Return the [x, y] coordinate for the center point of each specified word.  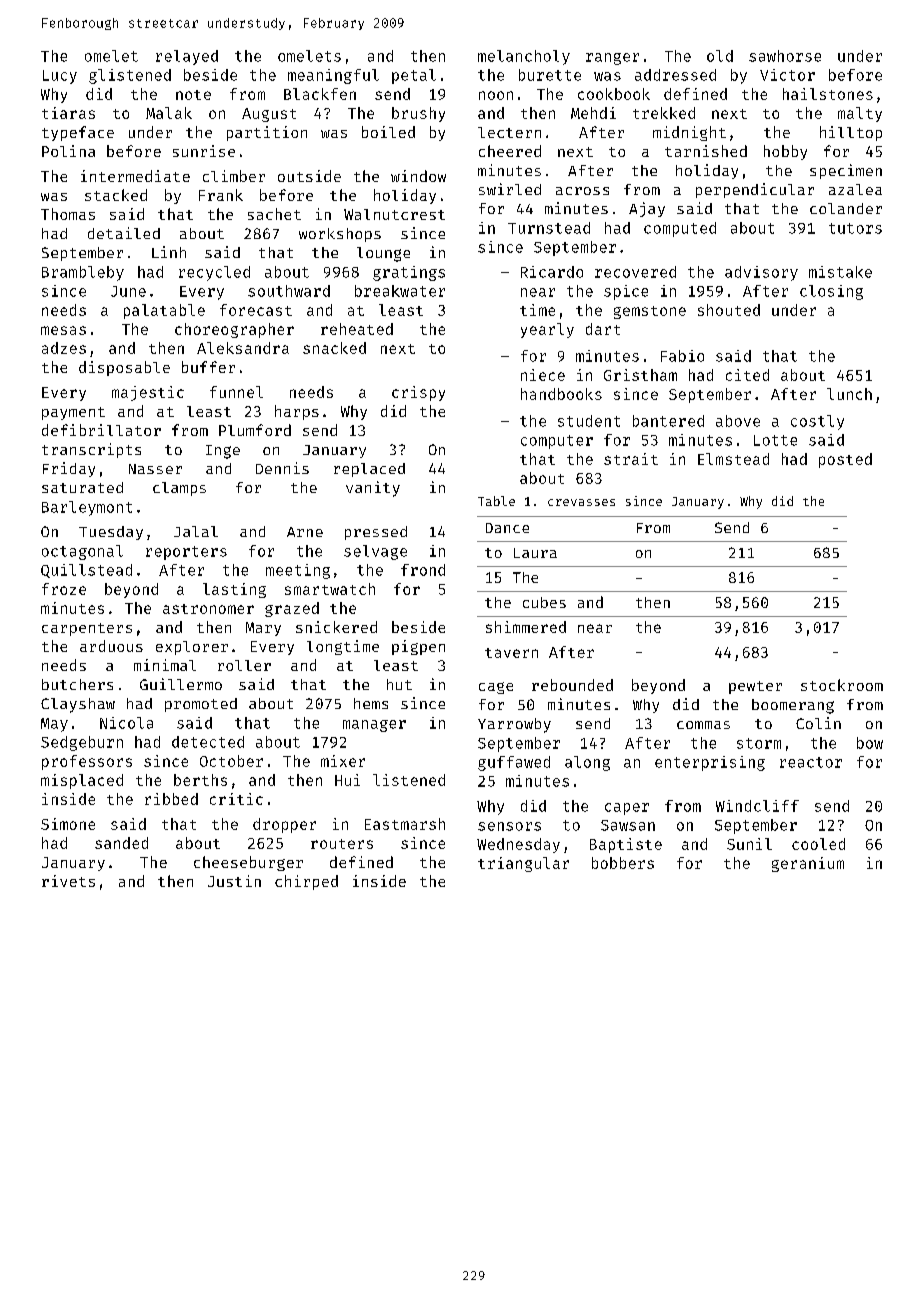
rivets [68, 881]
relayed [187, 57]
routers [342, 844]
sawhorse [785, 56]
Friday [69, 469]
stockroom [842, 685]
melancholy [524, 57]
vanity [373, 489]
